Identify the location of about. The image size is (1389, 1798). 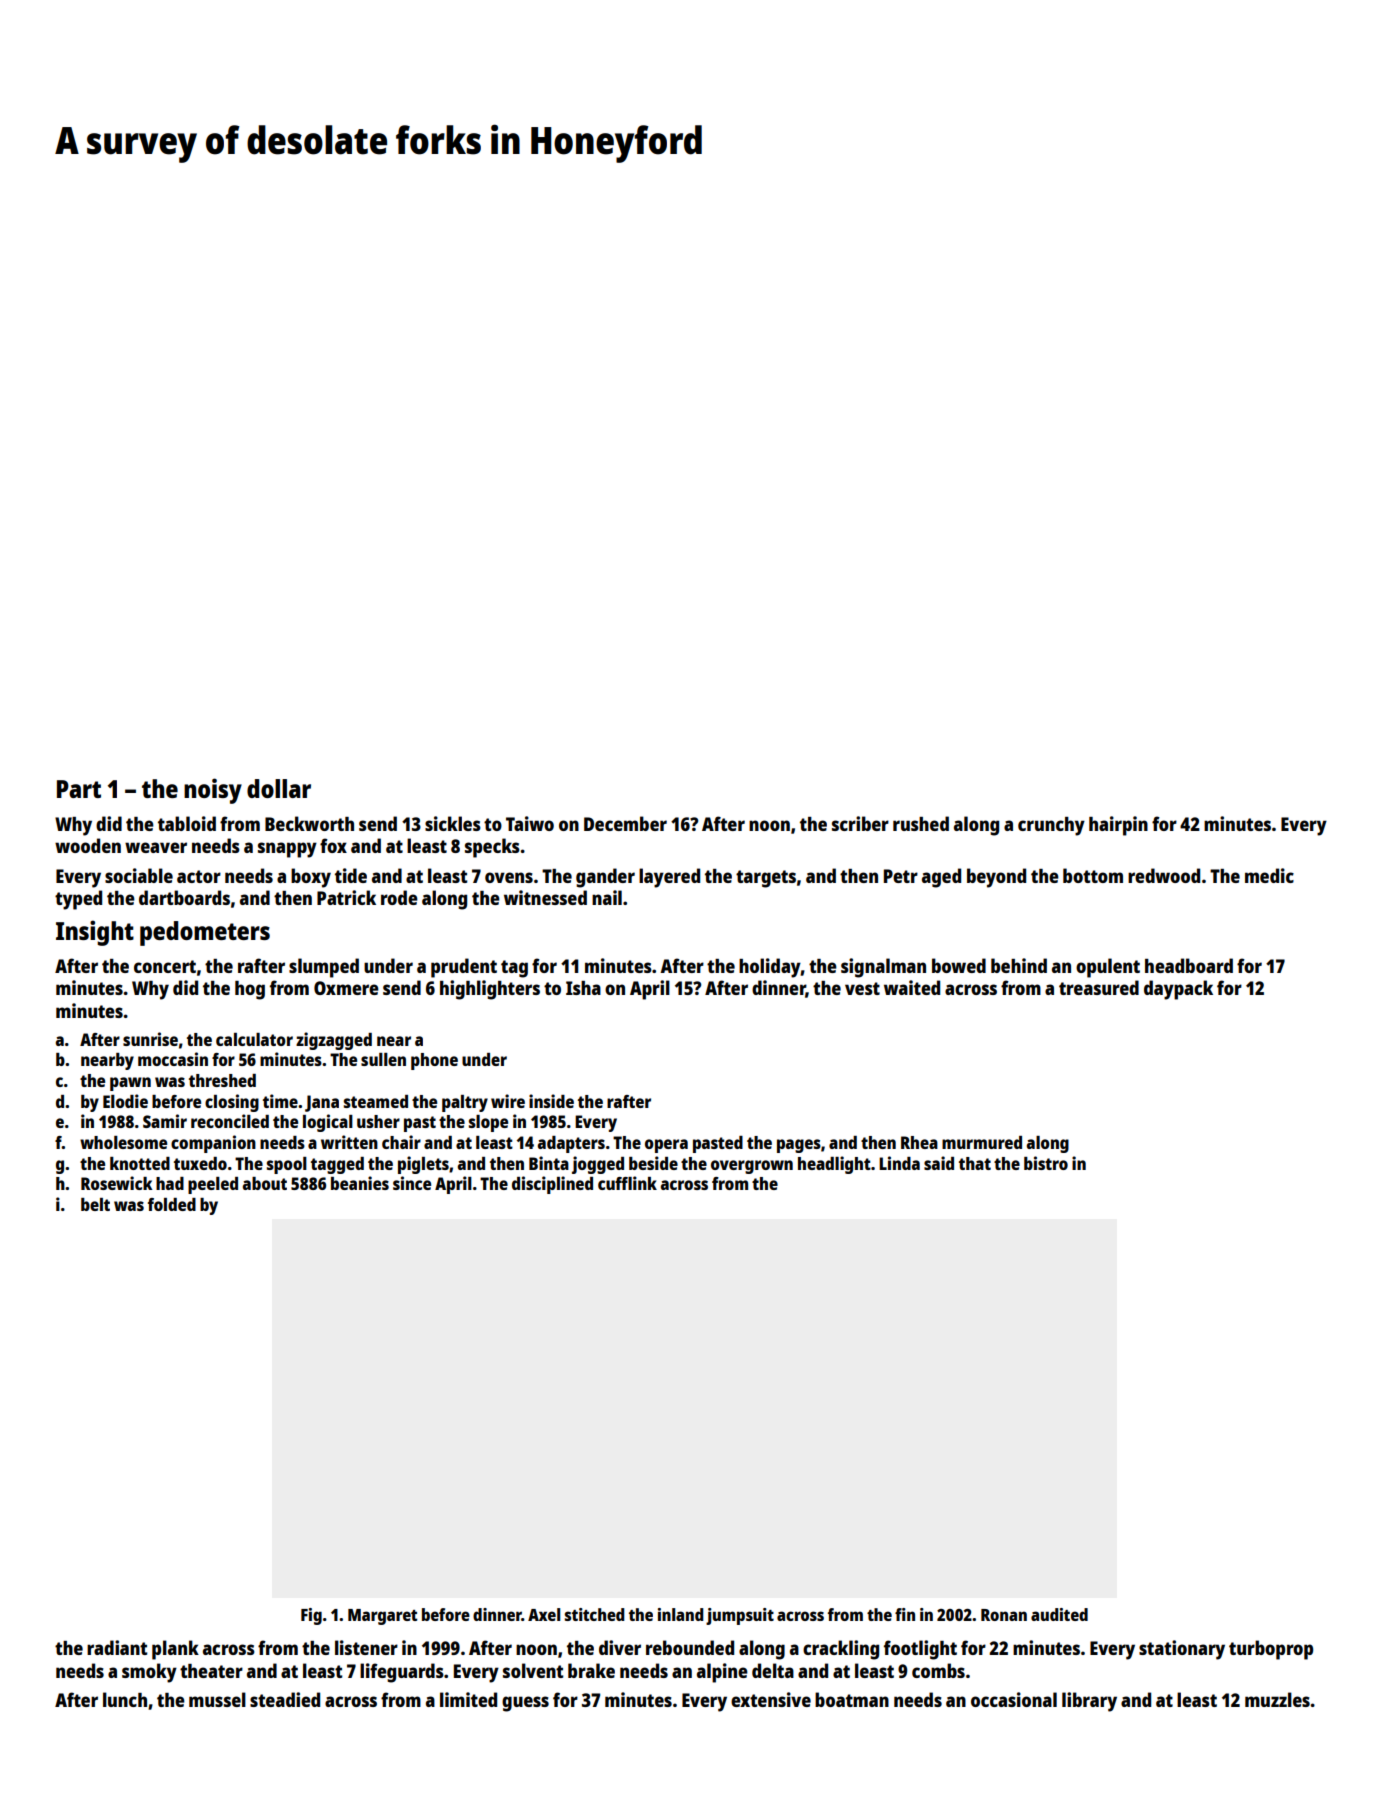
(265, 1183).
